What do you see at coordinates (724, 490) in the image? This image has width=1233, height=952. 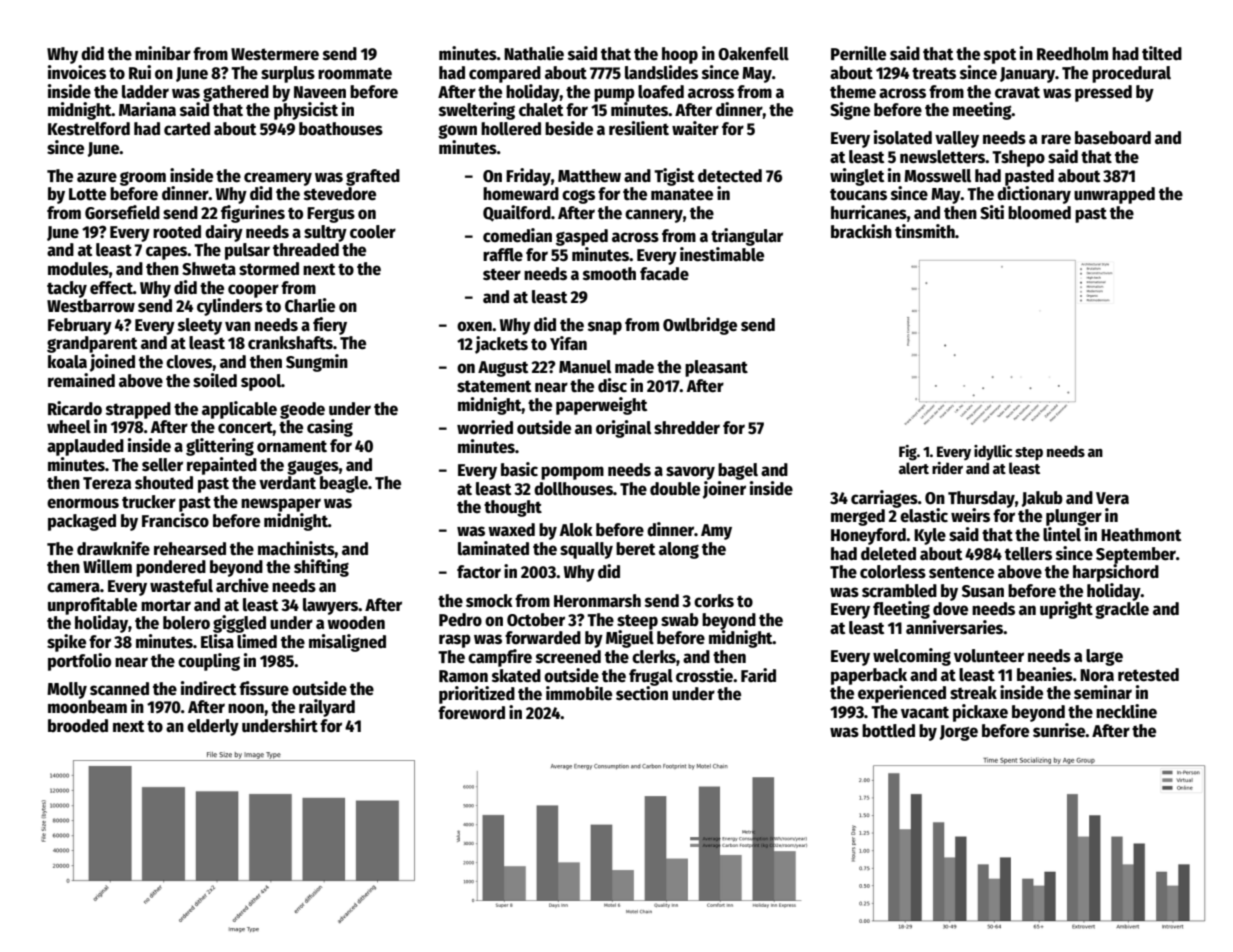 I see `joiner` at bounding box center [724, 490].
